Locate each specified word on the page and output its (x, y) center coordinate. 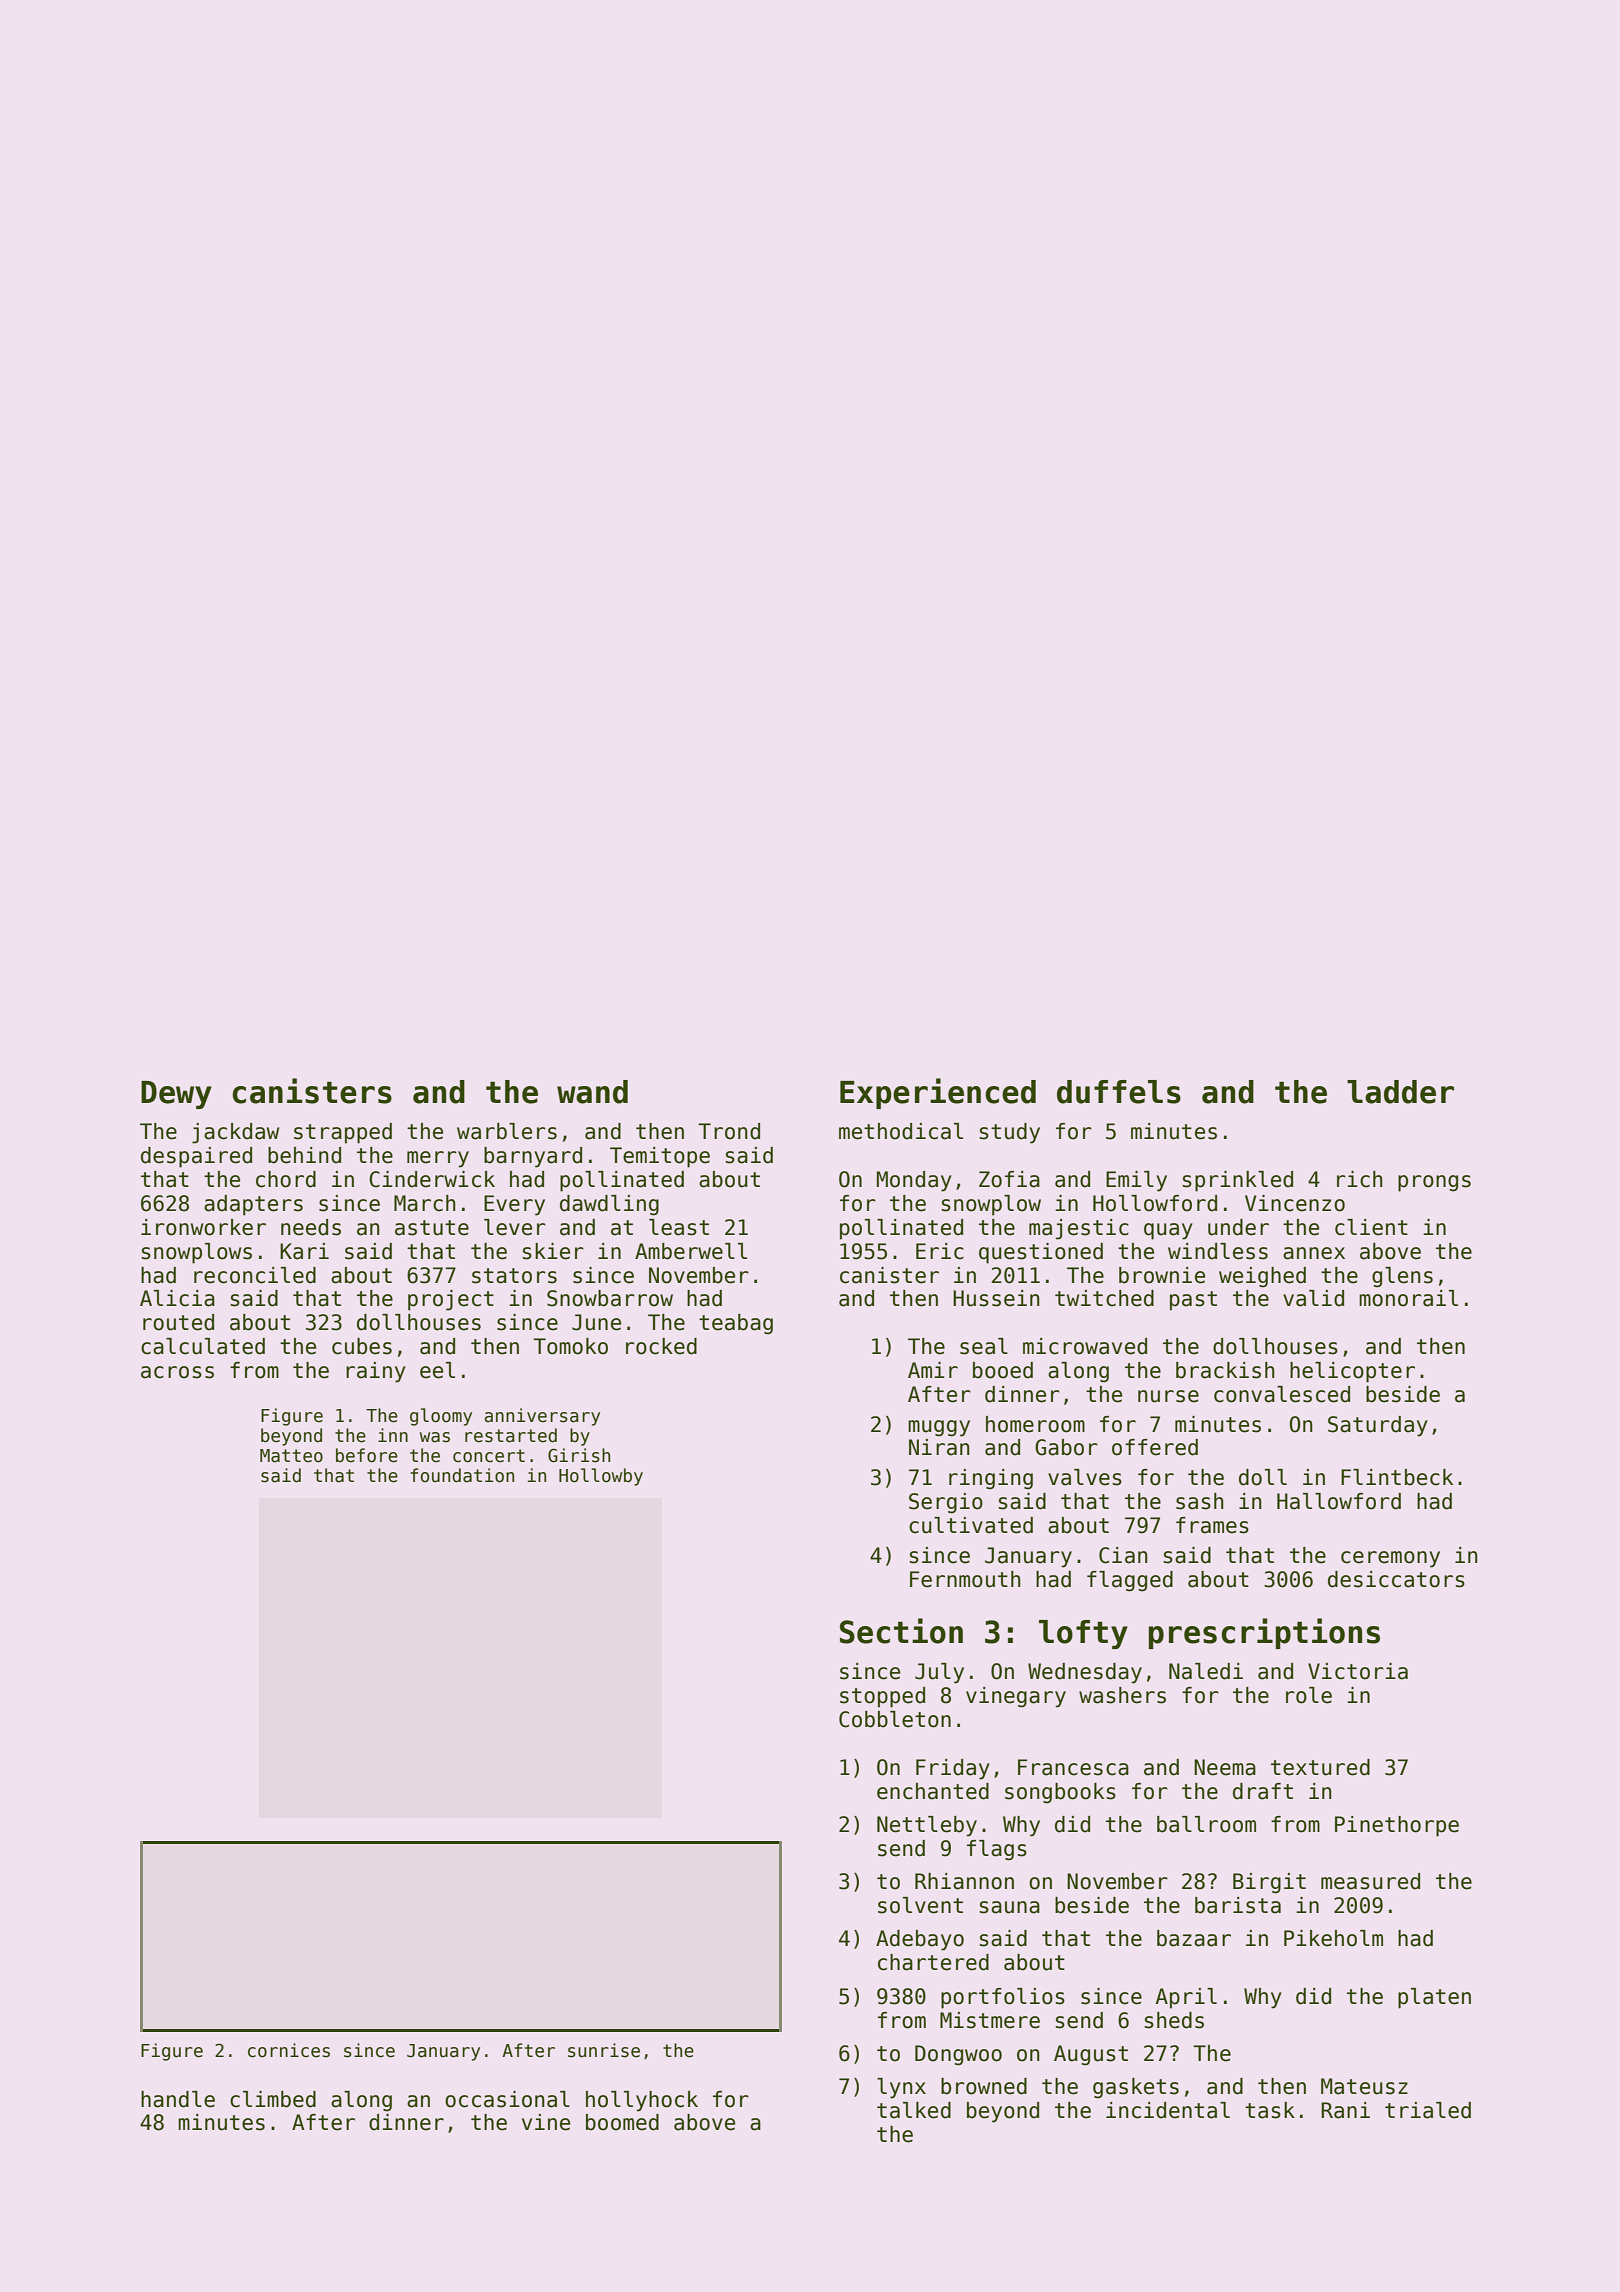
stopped (882, 1697)
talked (914, 2110)
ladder (1400, 1092)
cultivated (971, 1525)
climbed (273, 2099)
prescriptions (1264, 1633)
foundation (462, 1475)
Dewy (176, 1095)
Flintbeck (1397, 1477)
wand (592, 1092)
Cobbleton (895, 1719)
